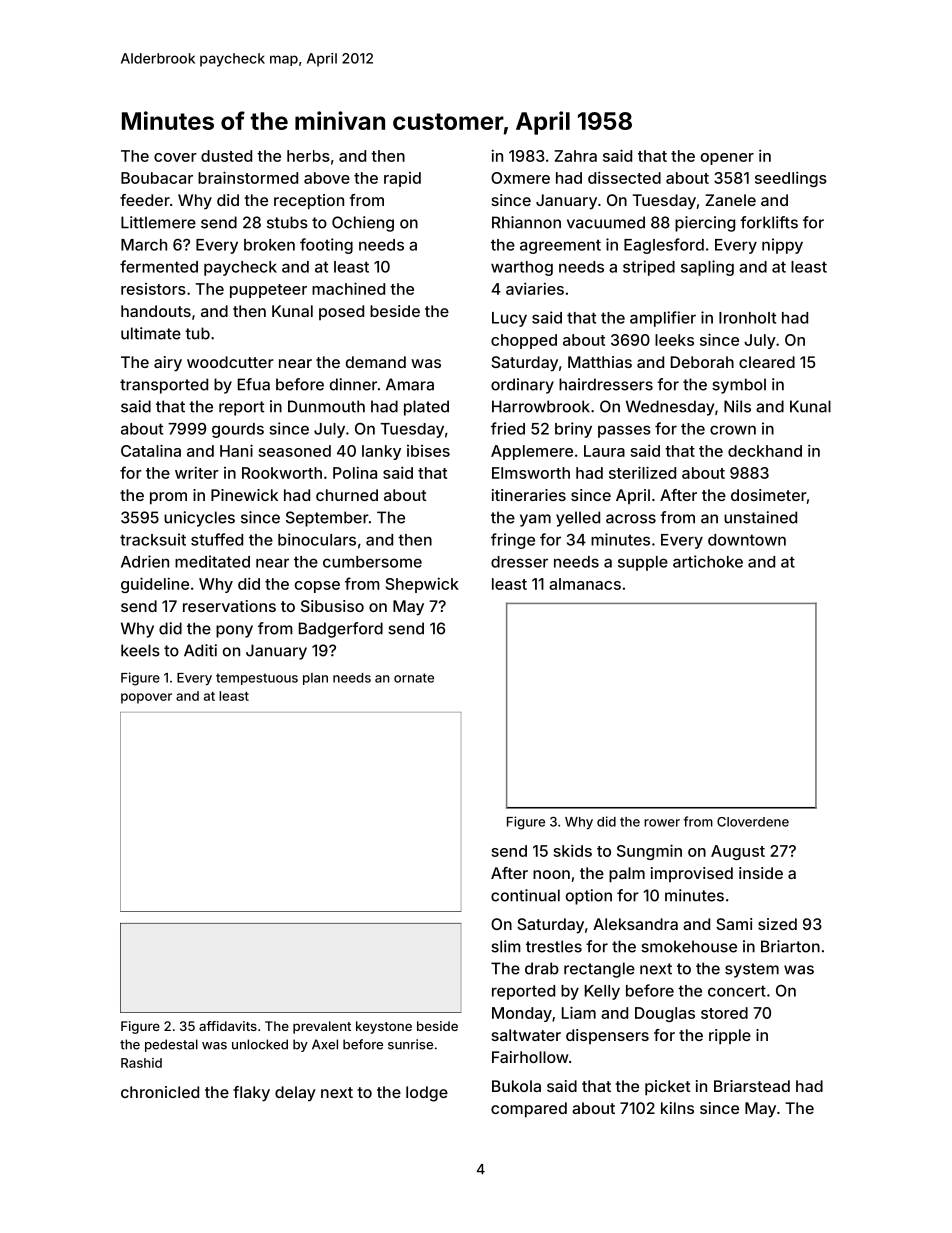 The width and height of the screenshot is (952, 1233). Describe the element at coordinates (677, 1108) in the screenshot. I see `kilns` at that location.
